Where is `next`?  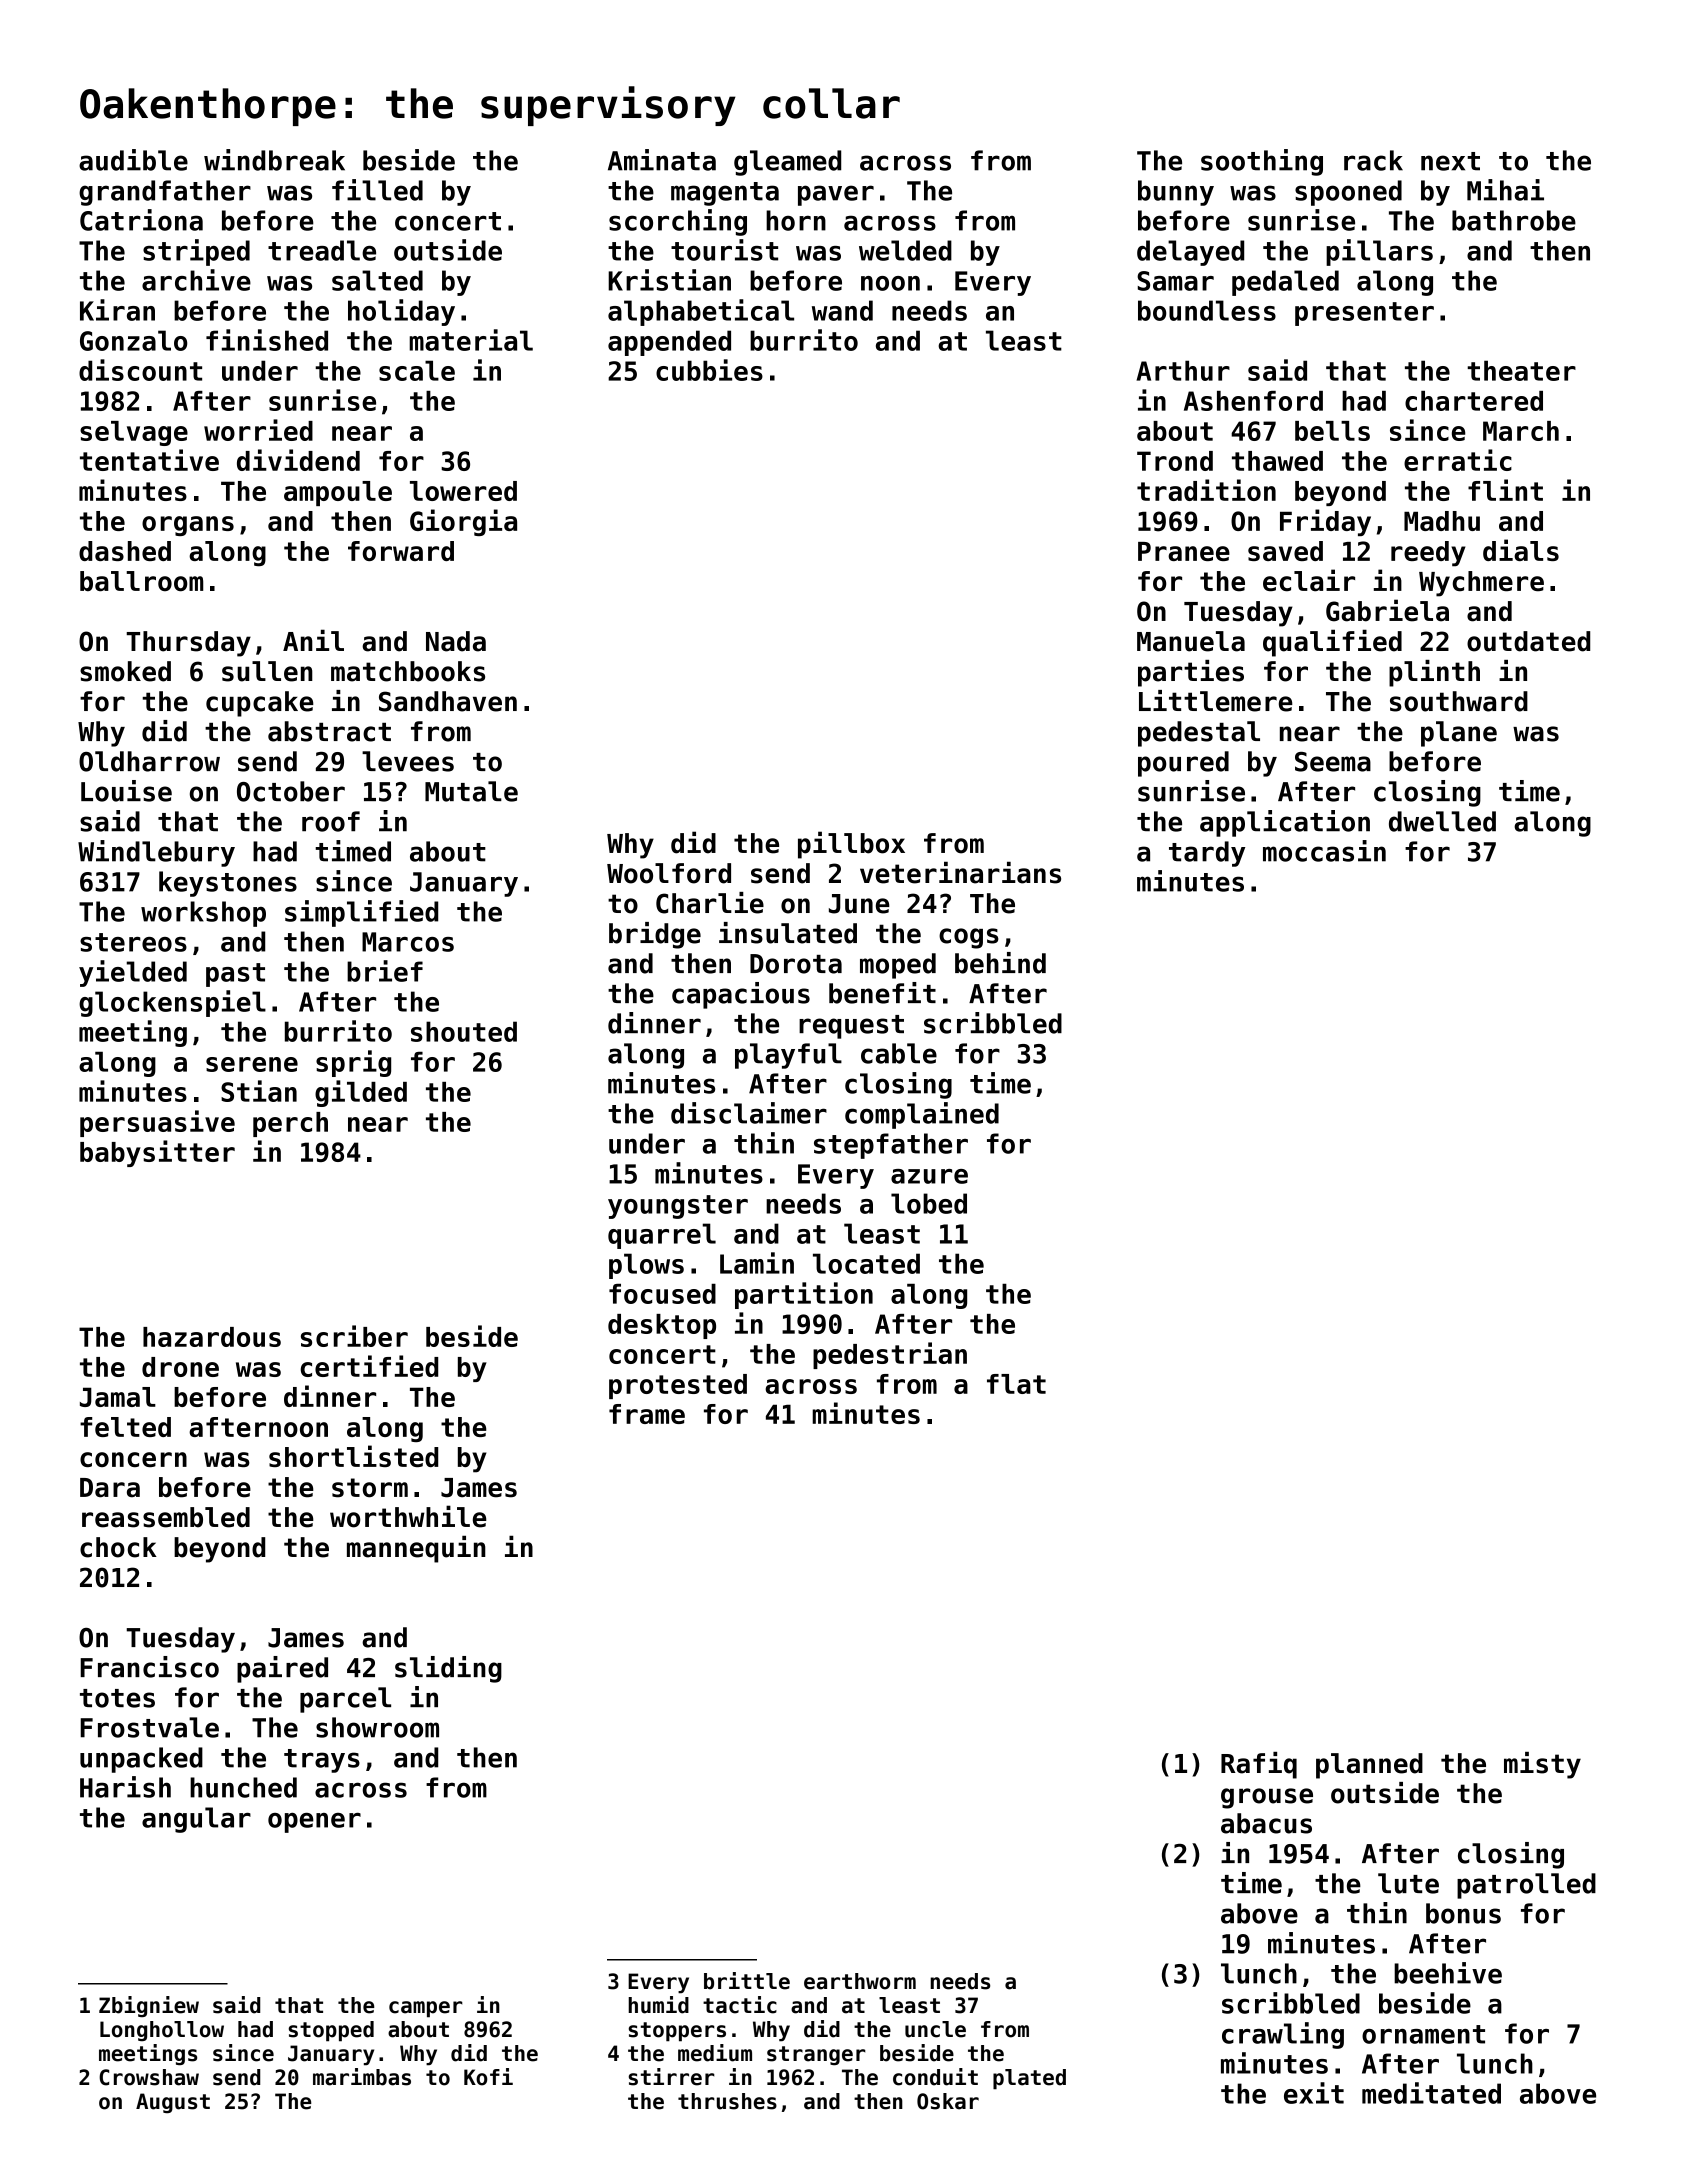 next is located at coordinates (1450, 161).
